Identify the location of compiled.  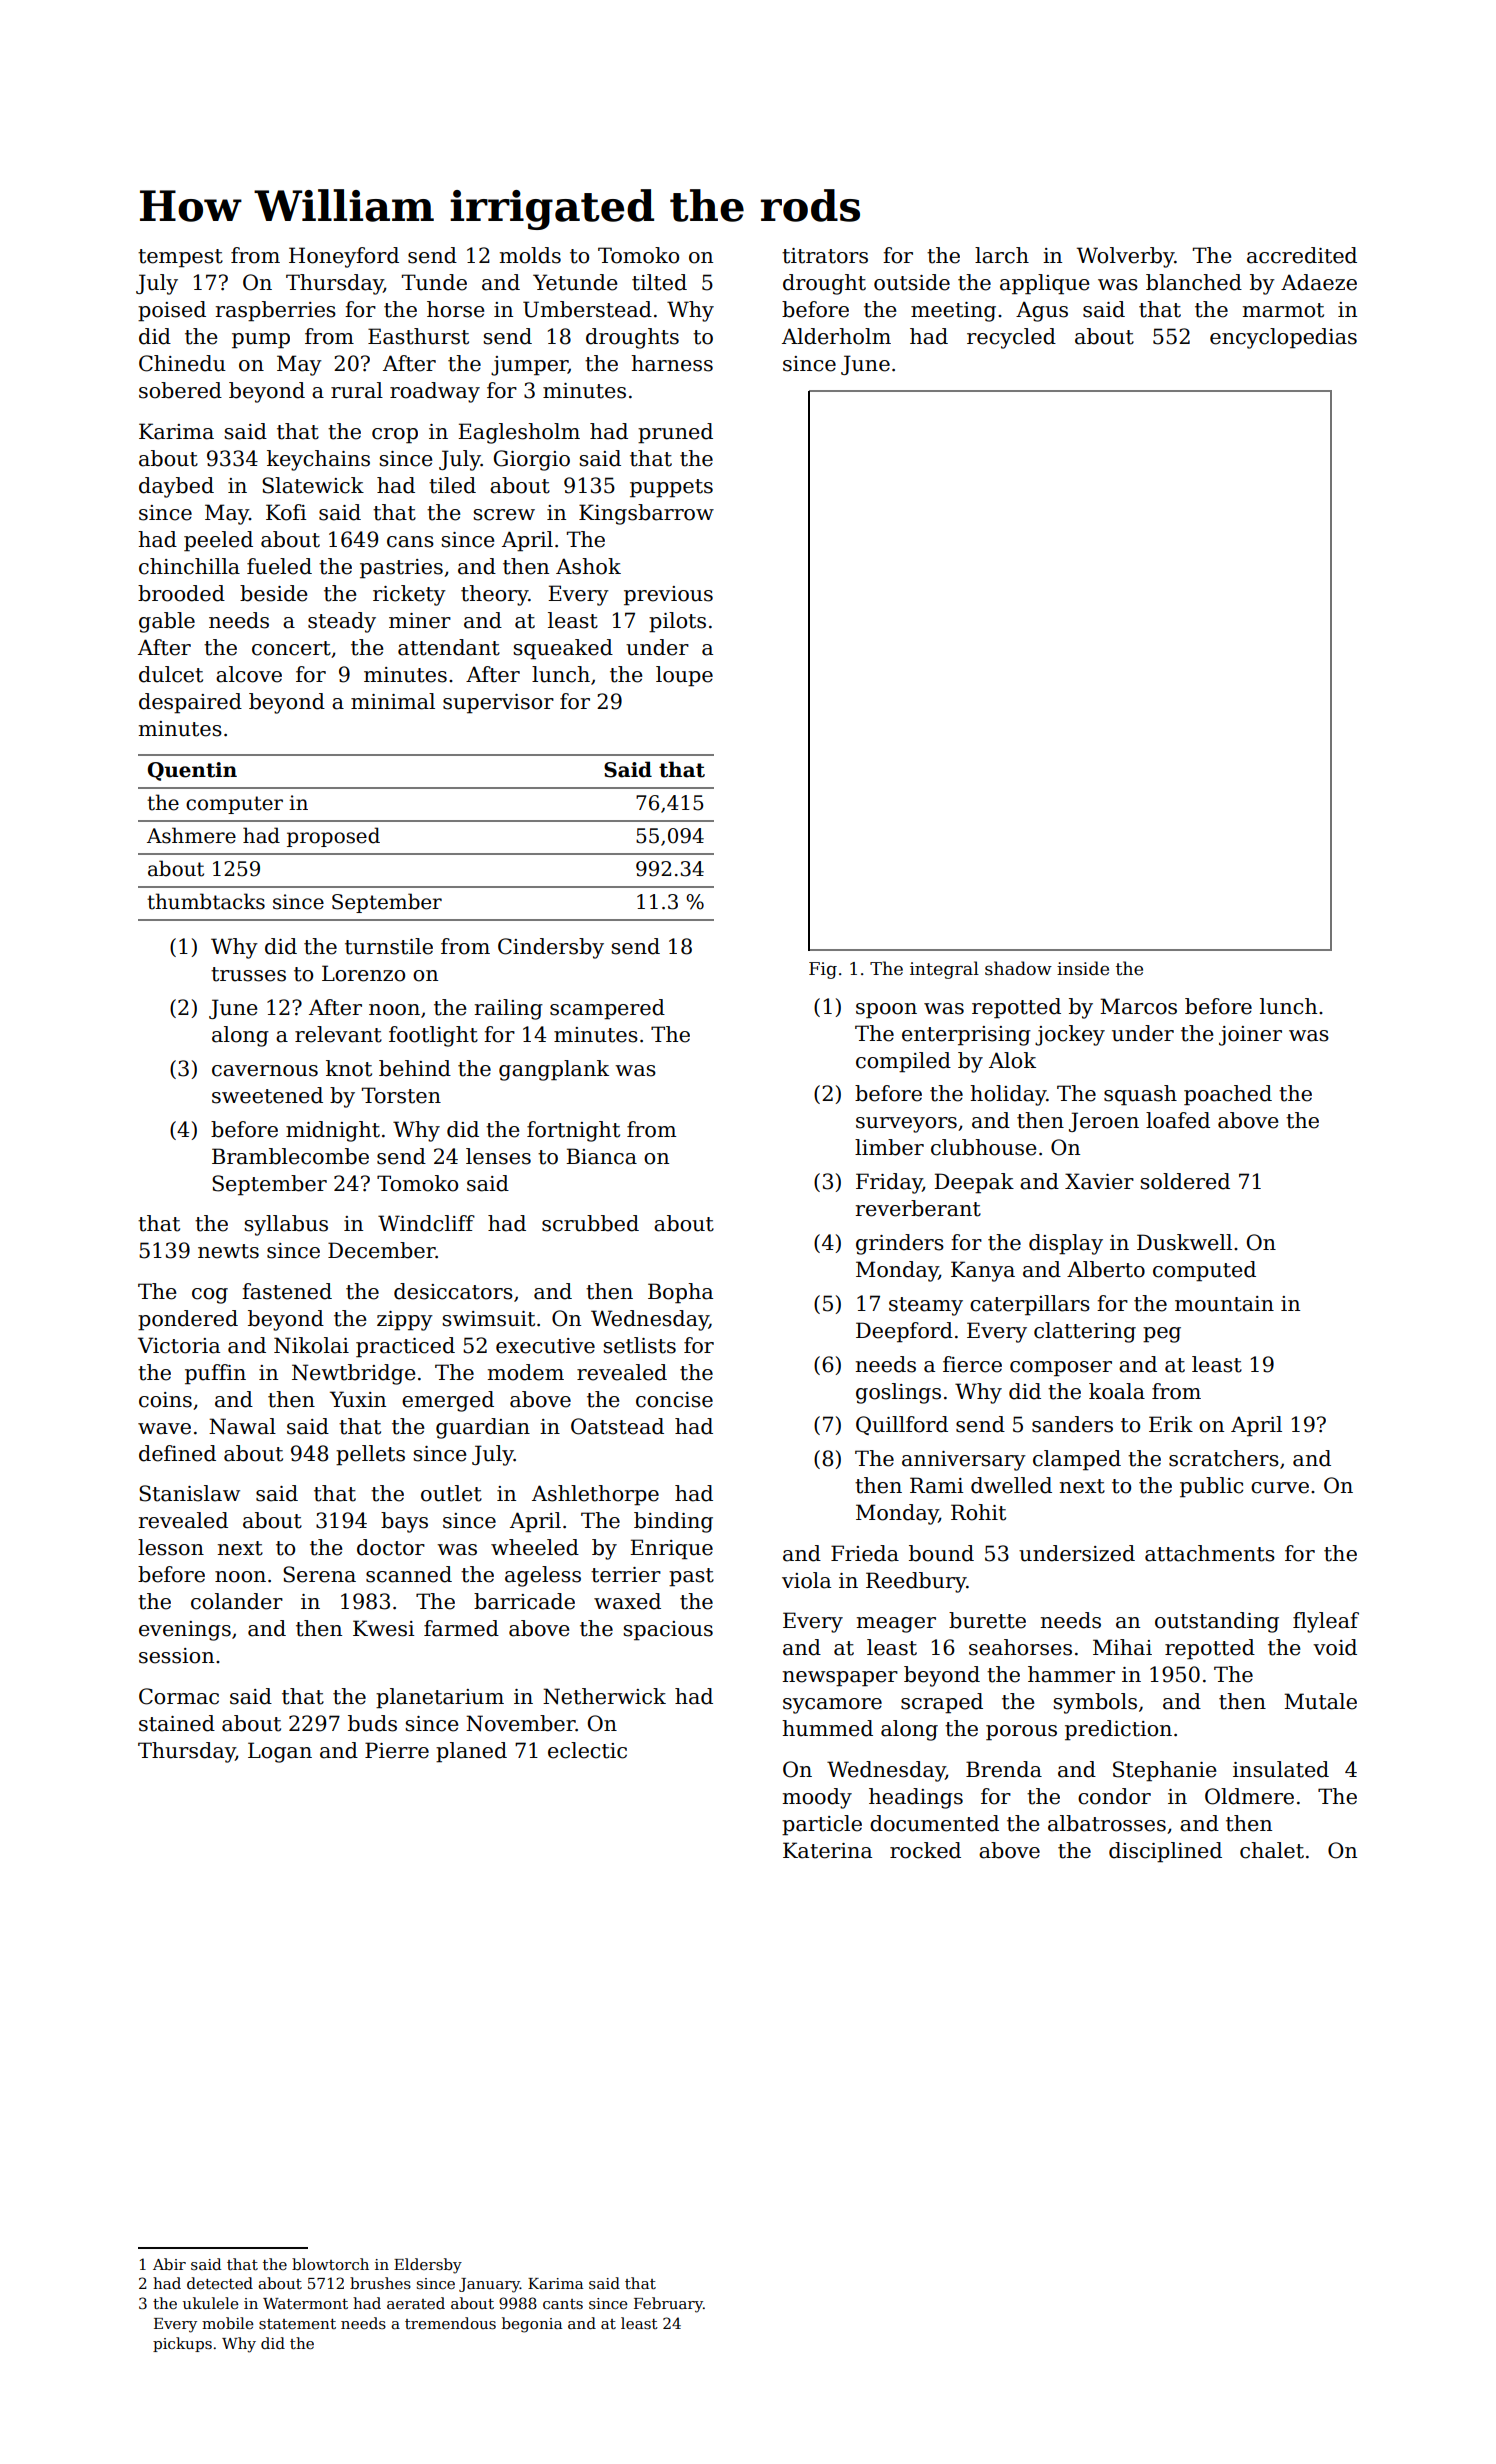
(903, 1062).
